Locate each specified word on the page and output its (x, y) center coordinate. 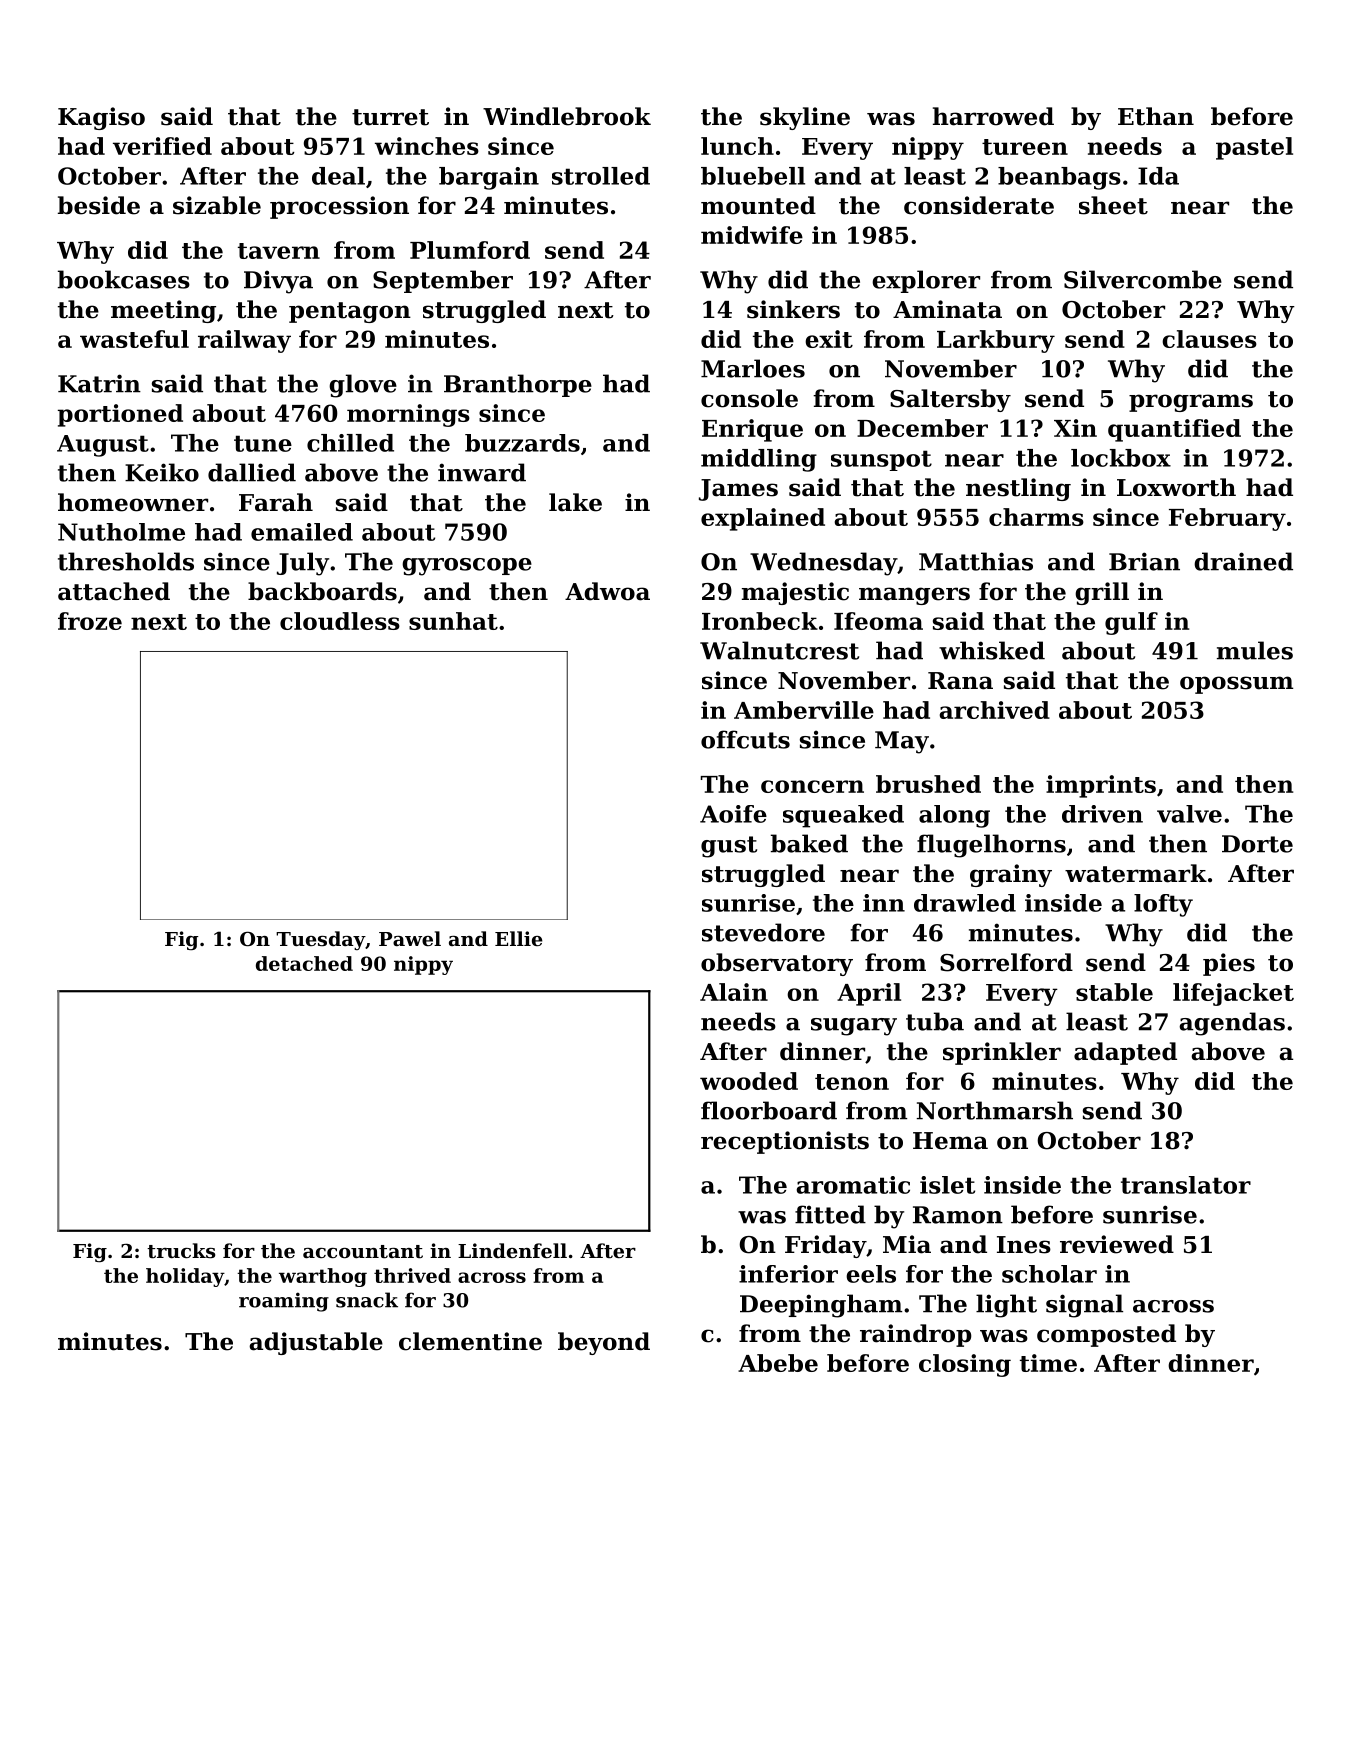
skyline (805, 118)
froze (90, 621)
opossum (1236, 685)
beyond (604, 1343)
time (1048, 1363)
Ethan (1156, 116)
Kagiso (101, 118)
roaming (284, 1302)
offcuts (745, 739)
